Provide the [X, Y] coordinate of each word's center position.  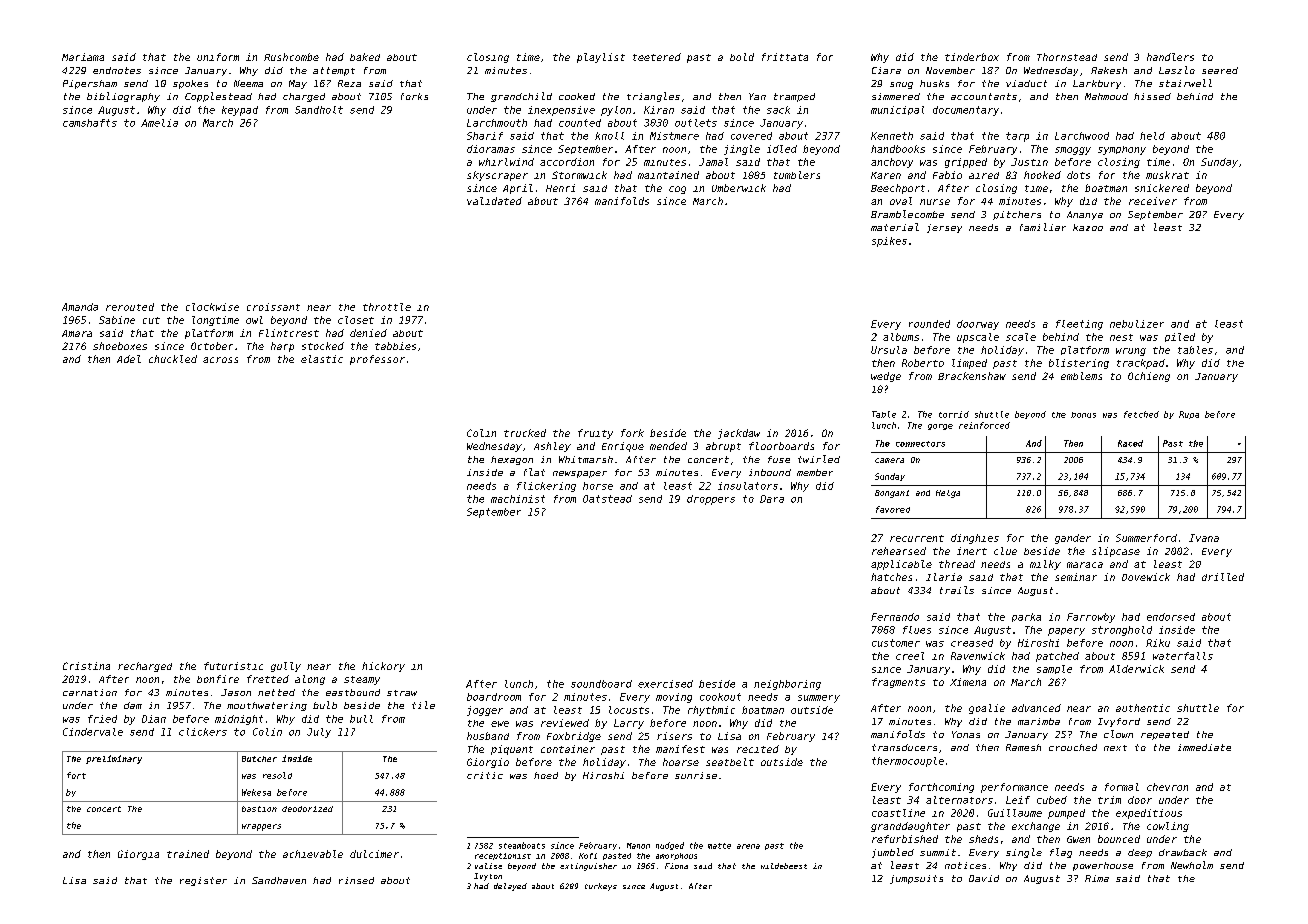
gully [286, 667]
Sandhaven [279, 880]
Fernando [895, 617]
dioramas [491, 149]
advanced [1036, 708]
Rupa [1189, 415]
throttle [387, 307]
